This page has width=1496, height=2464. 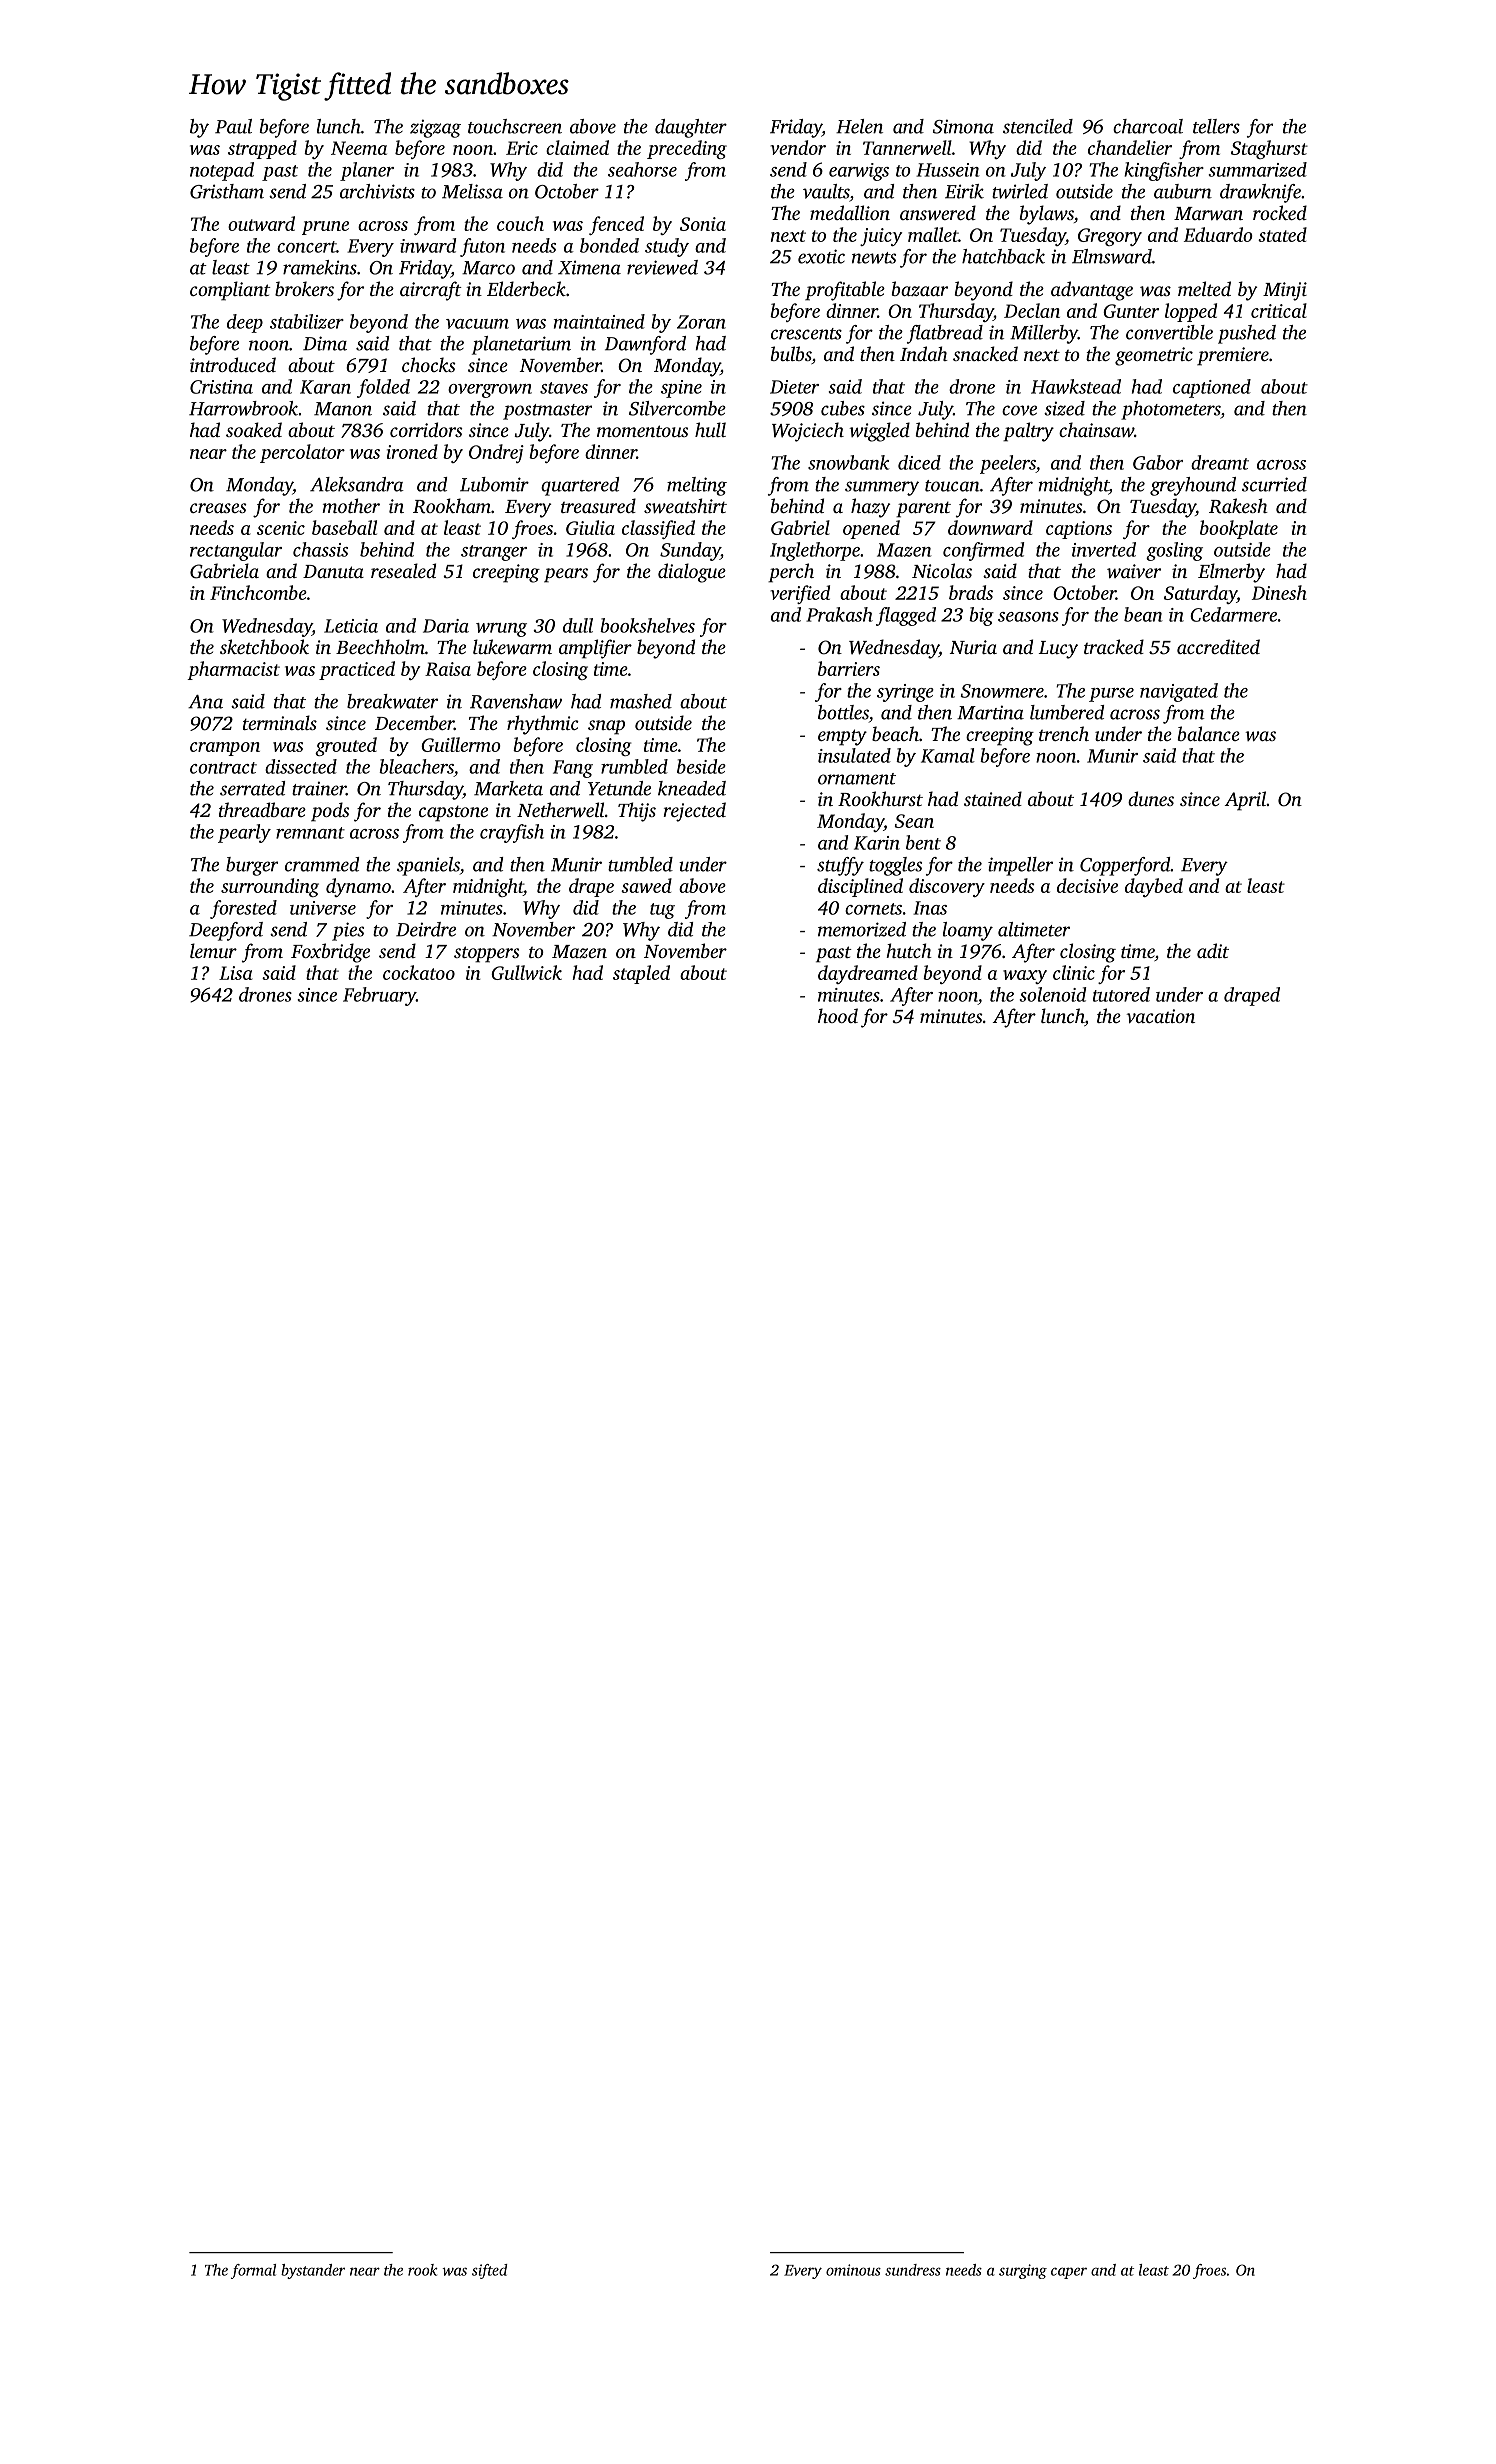 What do you see at coordinates (426, 929) in the page?
I see `Deirdre` at bounding box center [426, 929].
